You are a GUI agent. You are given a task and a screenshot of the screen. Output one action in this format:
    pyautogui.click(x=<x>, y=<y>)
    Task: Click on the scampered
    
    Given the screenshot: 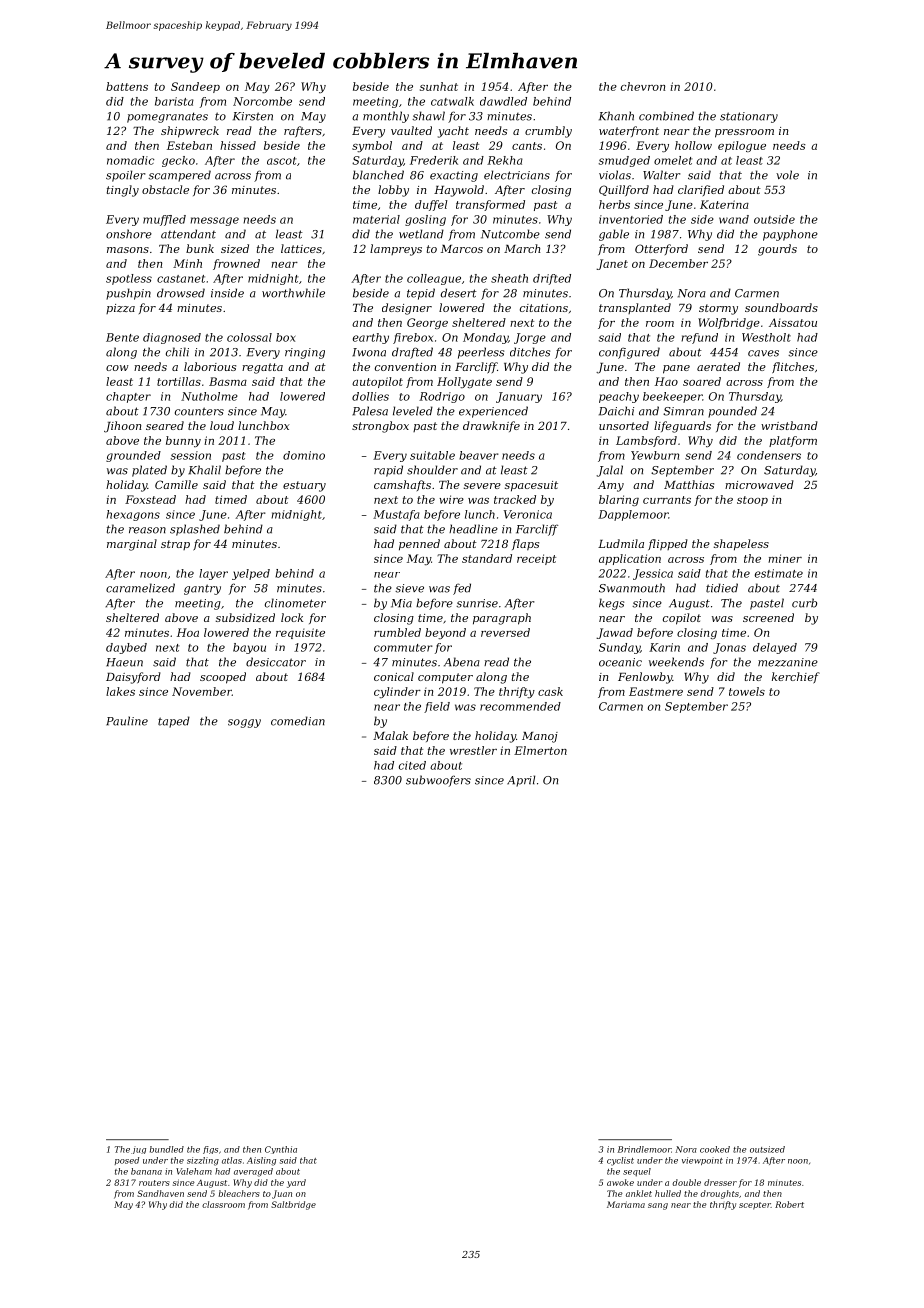 What is the action you would take?
    pyautogui.click(x=179, y=176)
